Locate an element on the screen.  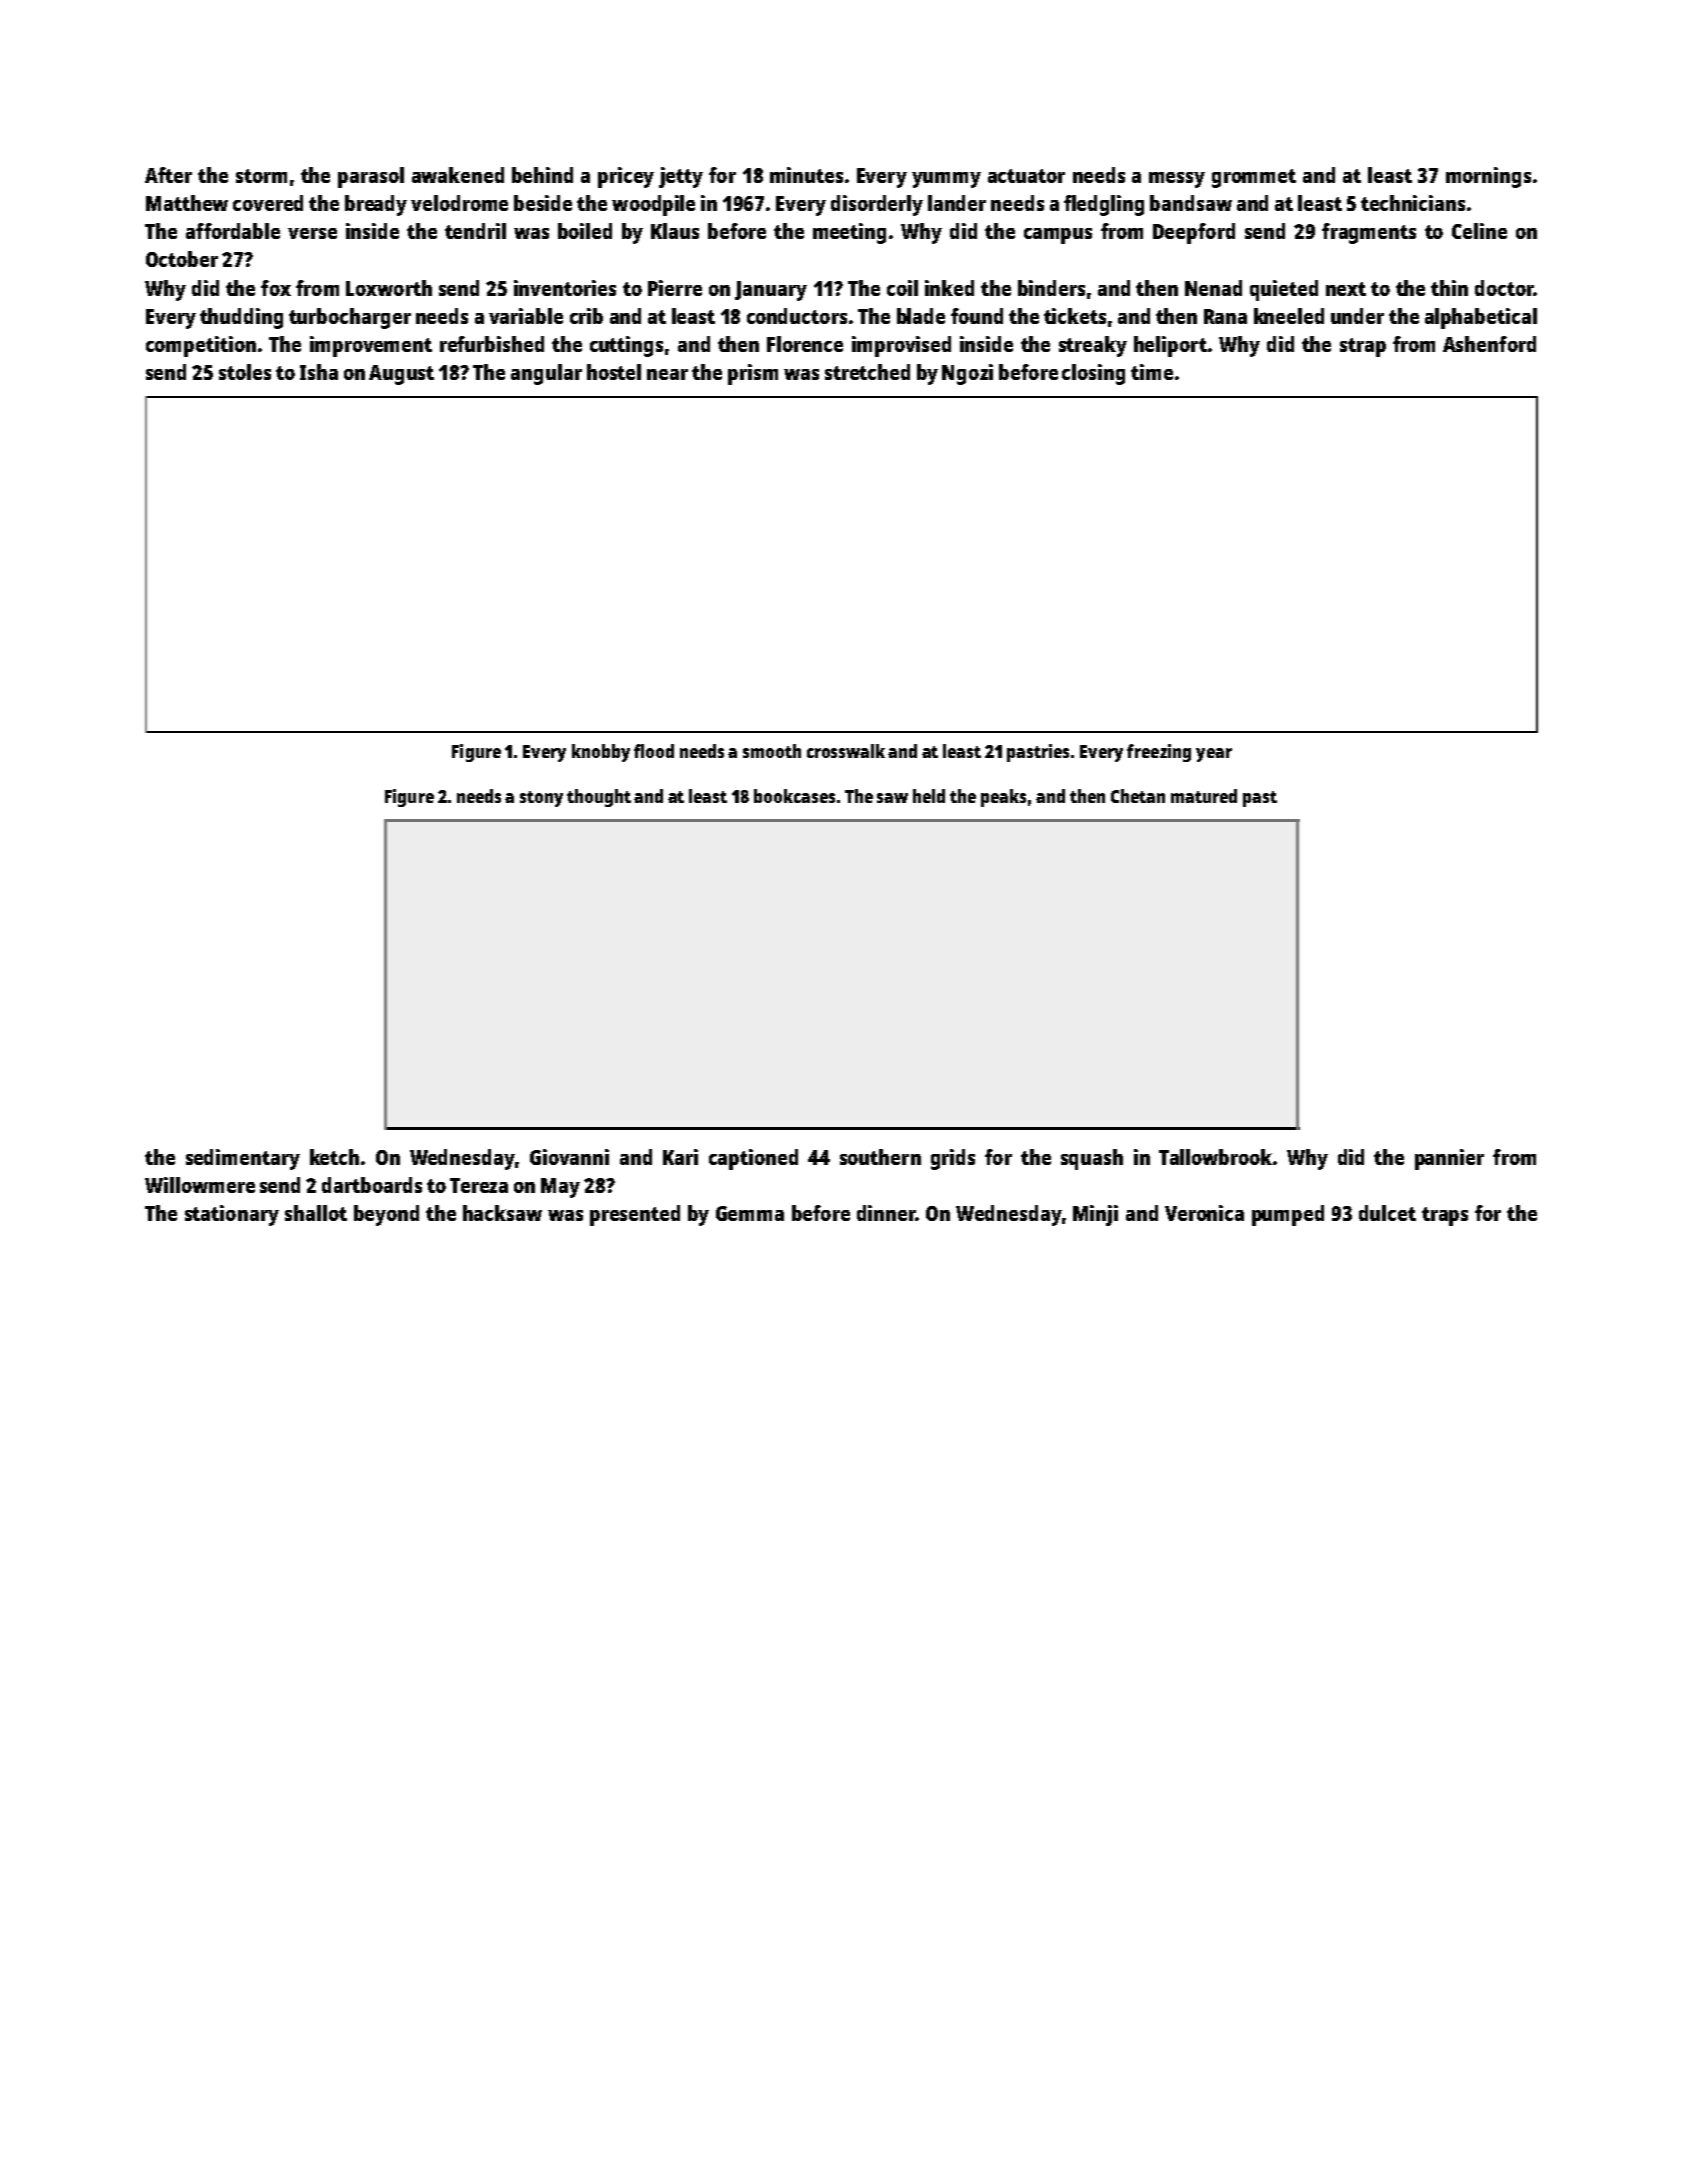
matured is located at coordinates (1204, 796).
